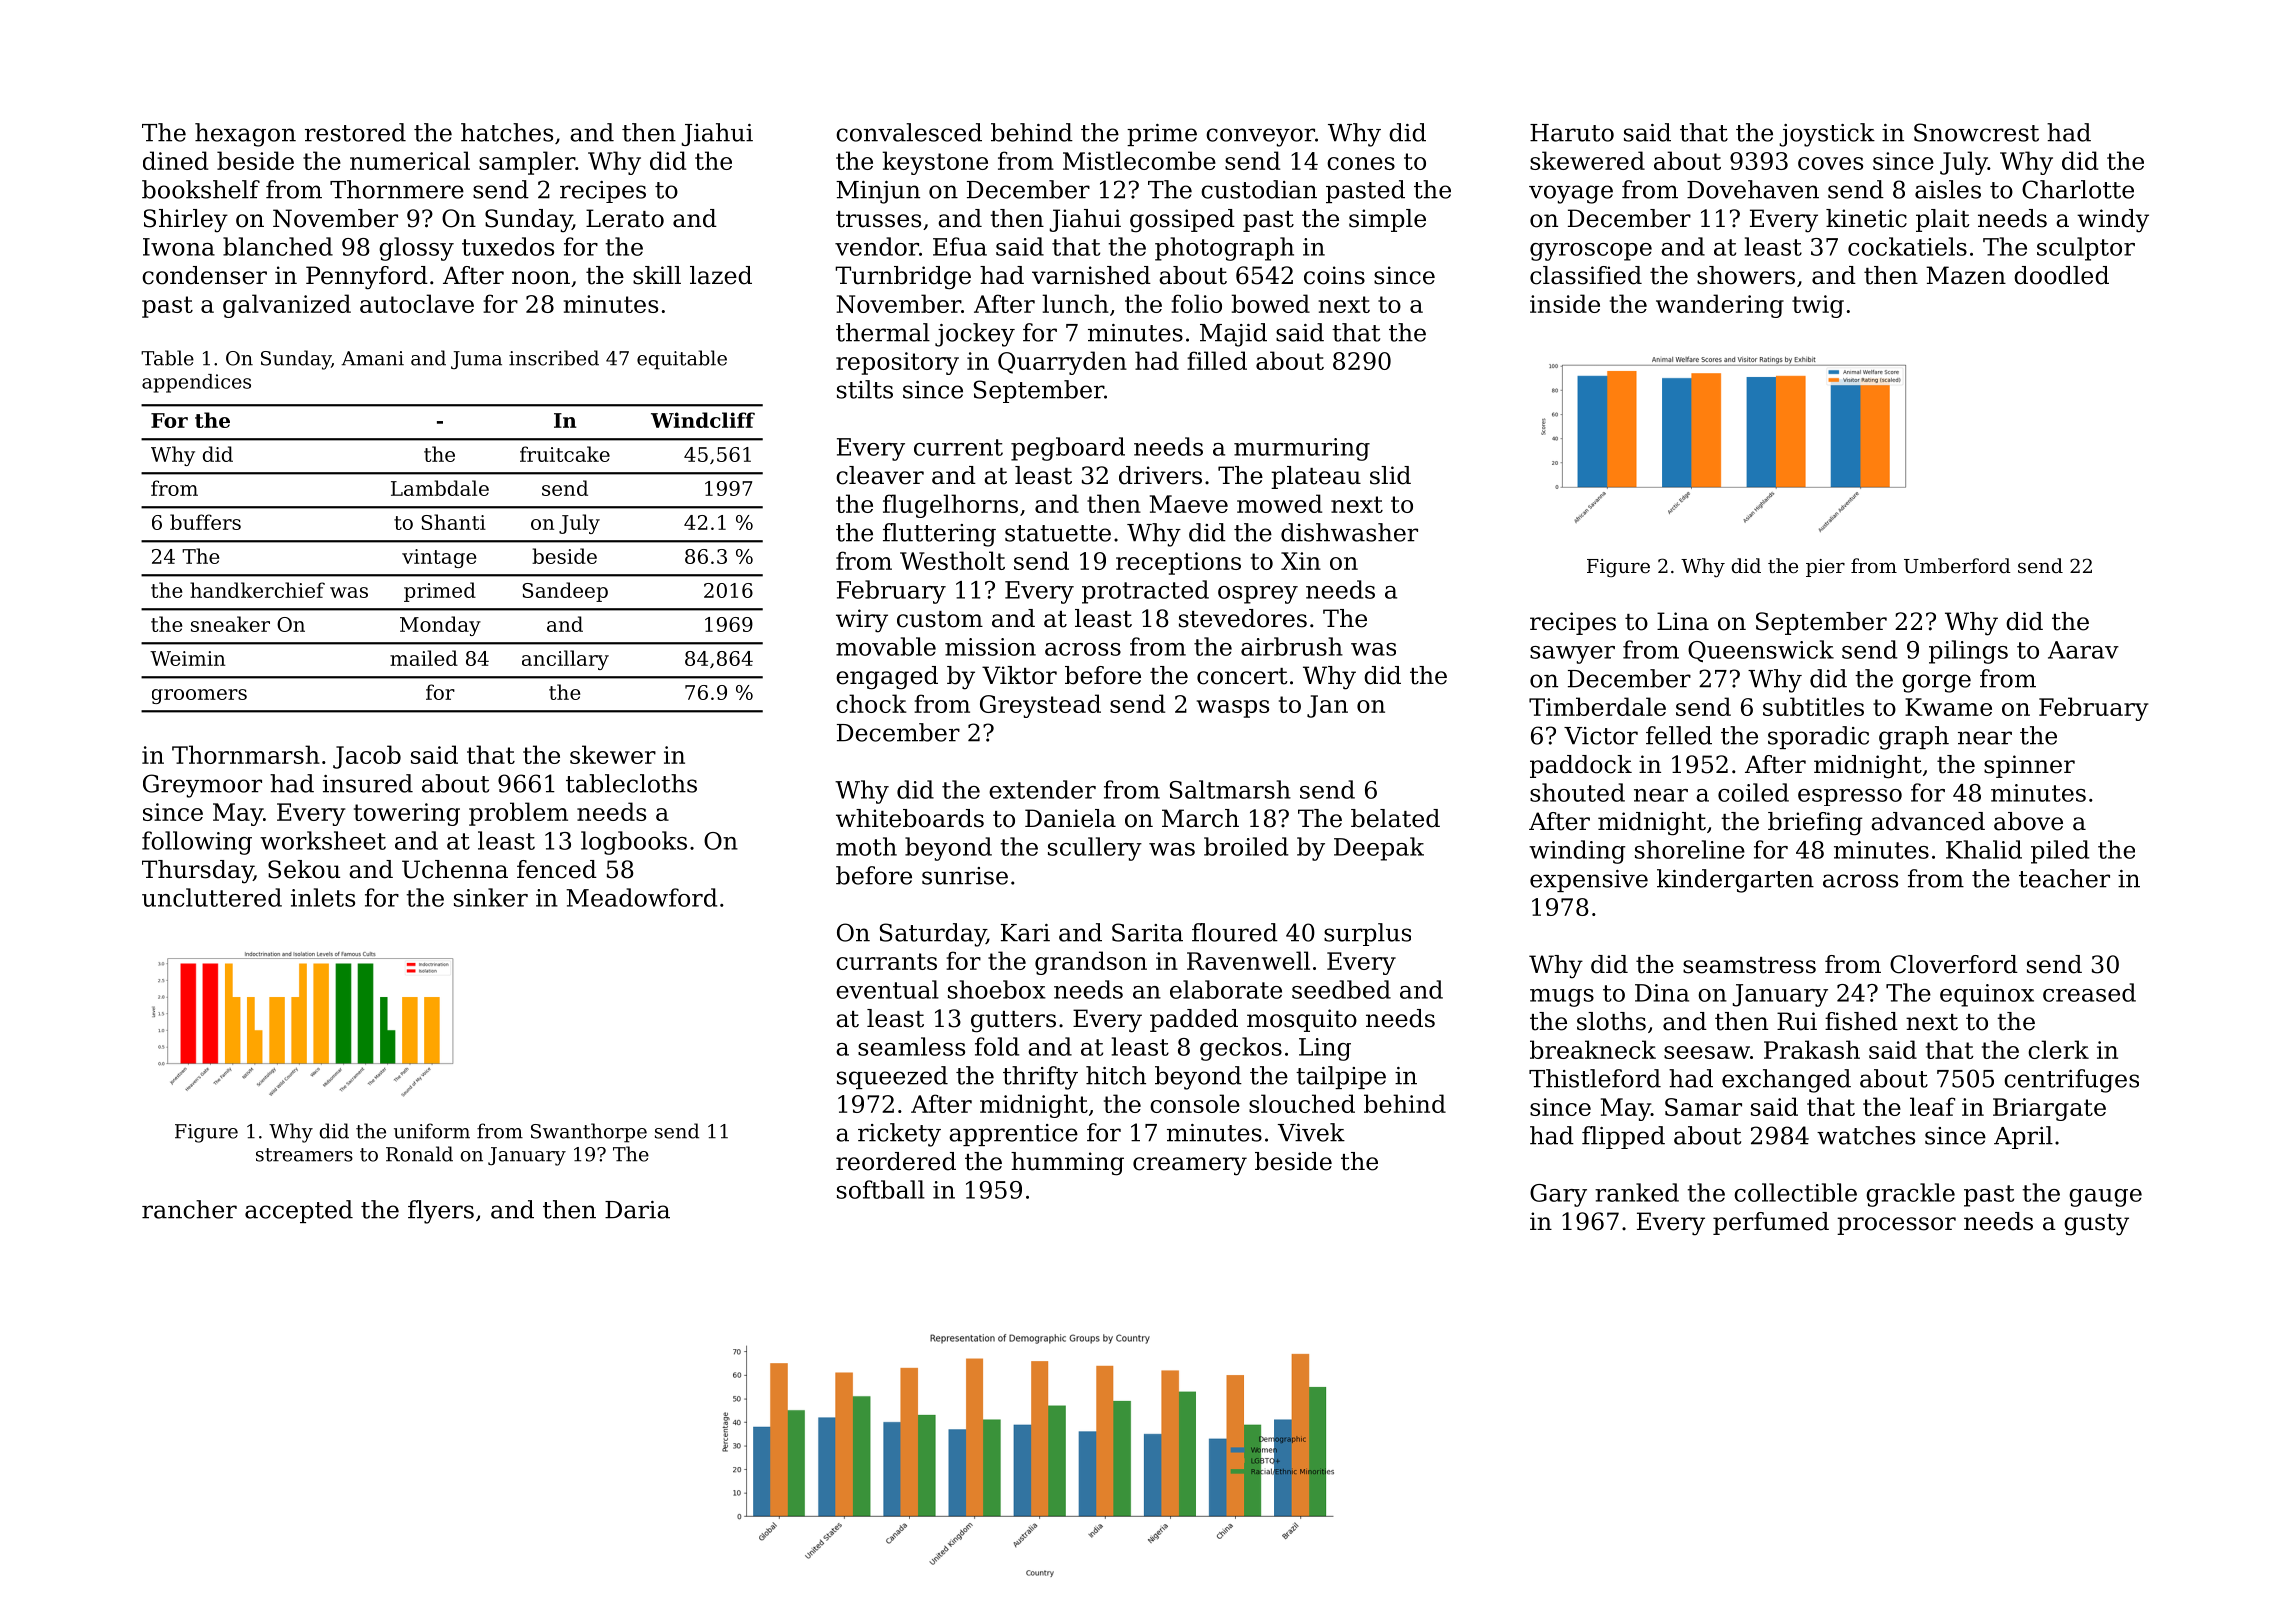 The height and width of the page is (1620, 2292). What do you see at coordinates (197, 843) in the page?
I see `following` at bounding box center [197, 843].
